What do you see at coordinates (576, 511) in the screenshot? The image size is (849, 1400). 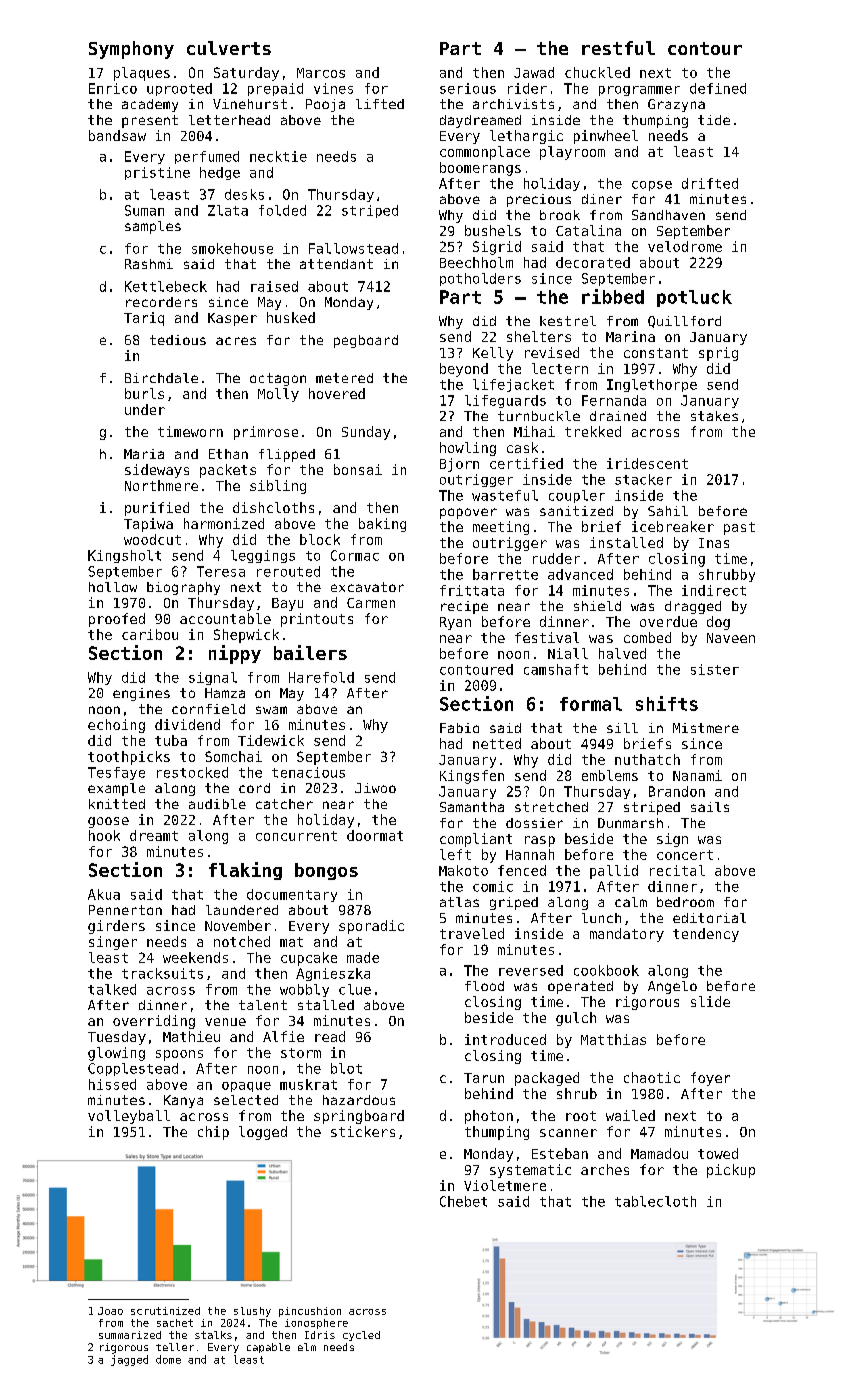 I see `sanitized` at bounding box center [576, 511].
